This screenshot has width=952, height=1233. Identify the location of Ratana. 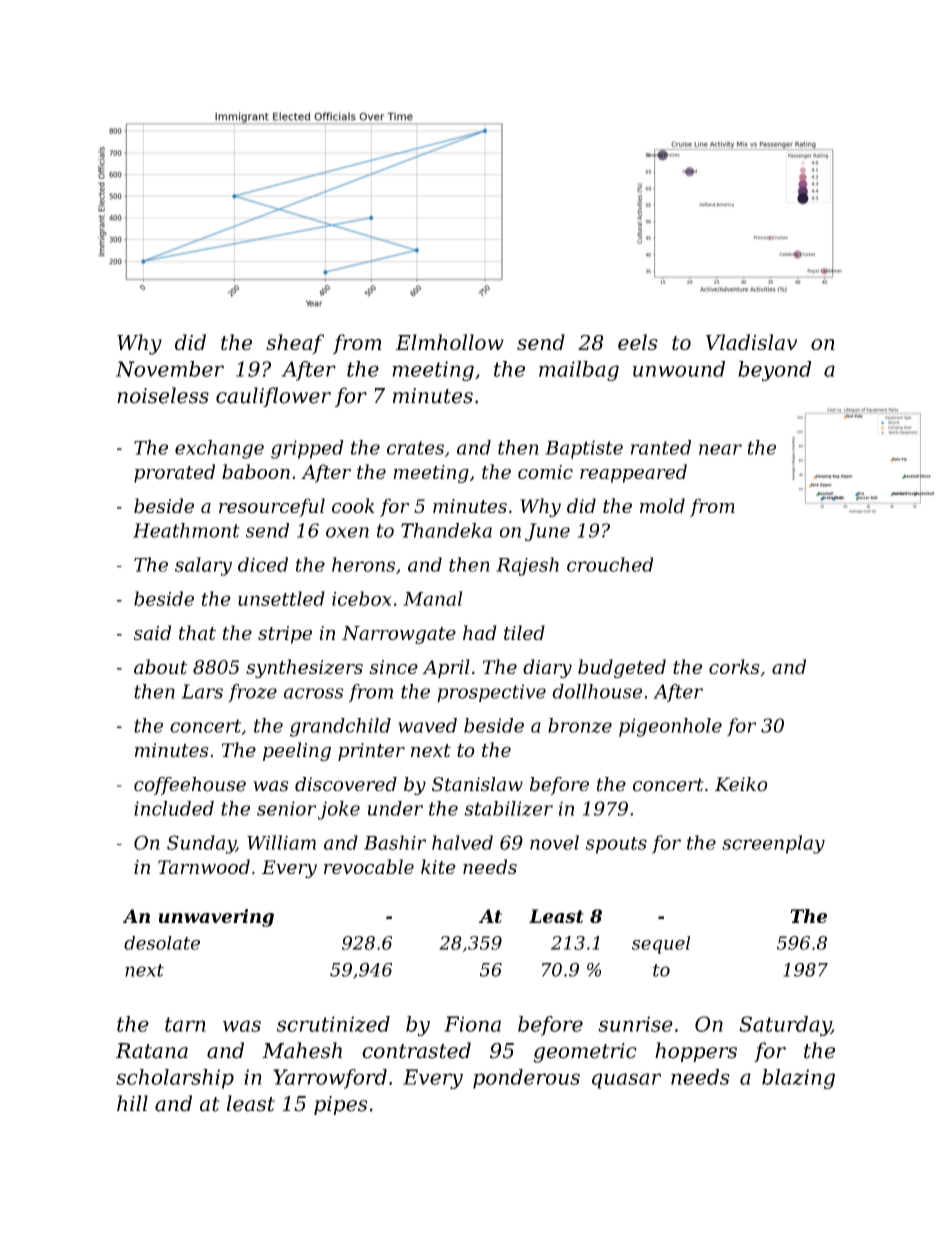
(152, 1051).
